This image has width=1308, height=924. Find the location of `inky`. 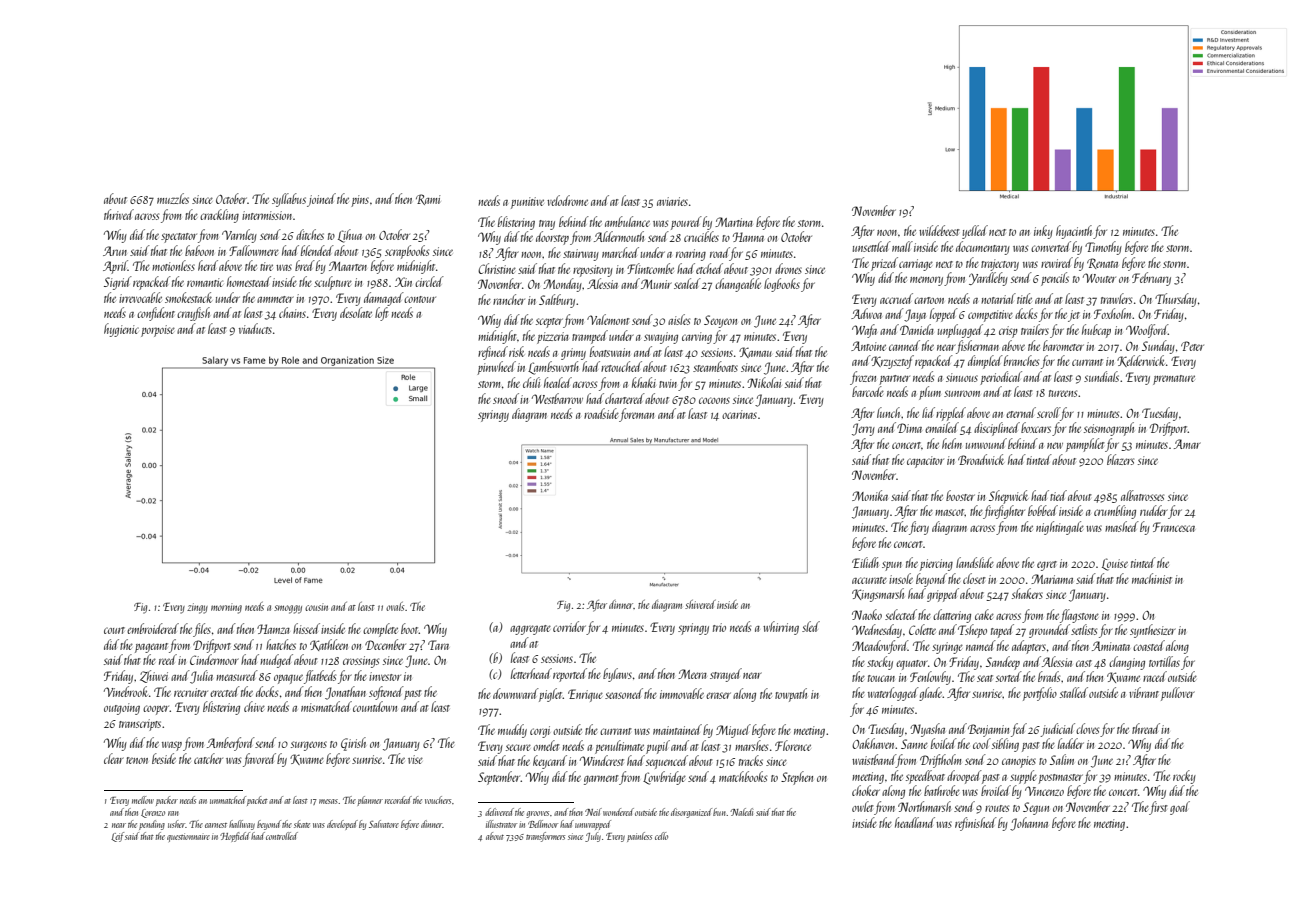

inky is located at coordinates (1043, 232).
